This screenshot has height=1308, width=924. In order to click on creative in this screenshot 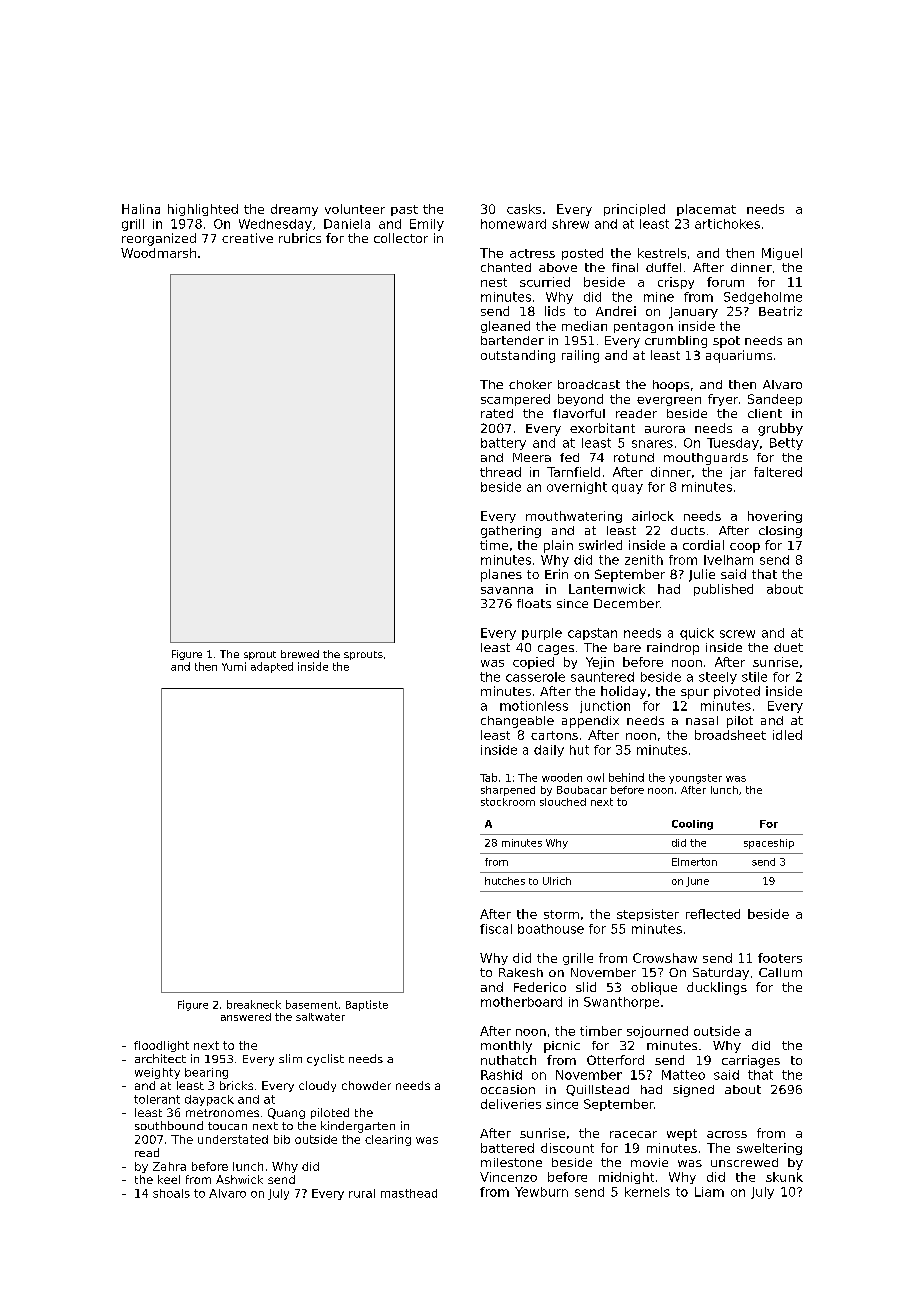, I will do `click(247, 238)`.
